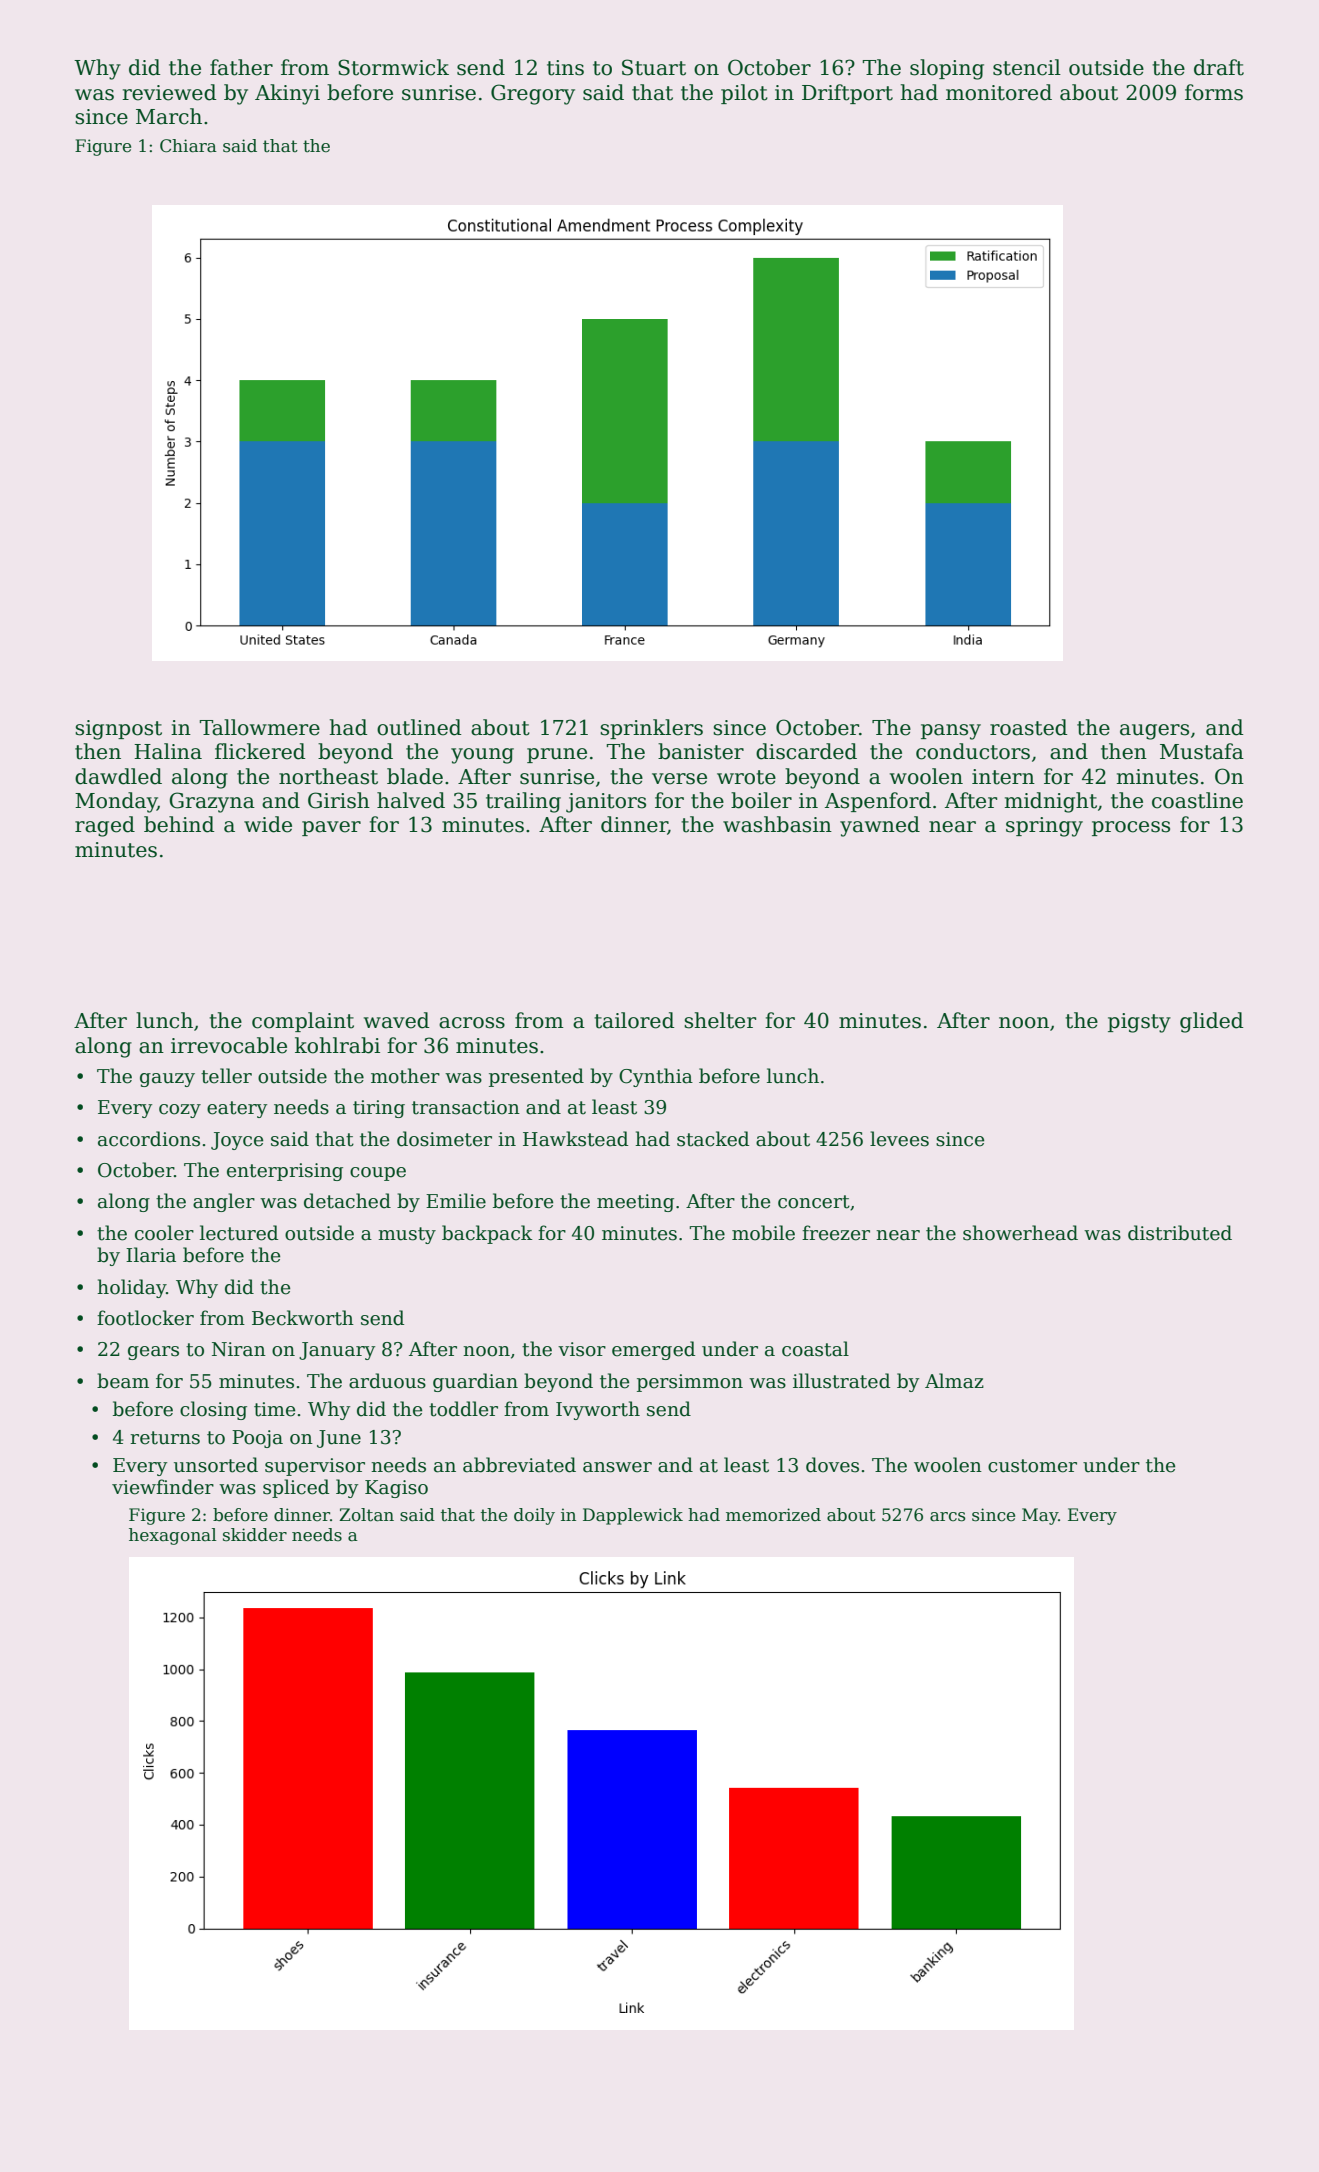 The image size is (1319, 2172). What do you see at coordinates (260, 727) in the screenshot?
I see `Tallowmere` at bounding box center [260, 727].
